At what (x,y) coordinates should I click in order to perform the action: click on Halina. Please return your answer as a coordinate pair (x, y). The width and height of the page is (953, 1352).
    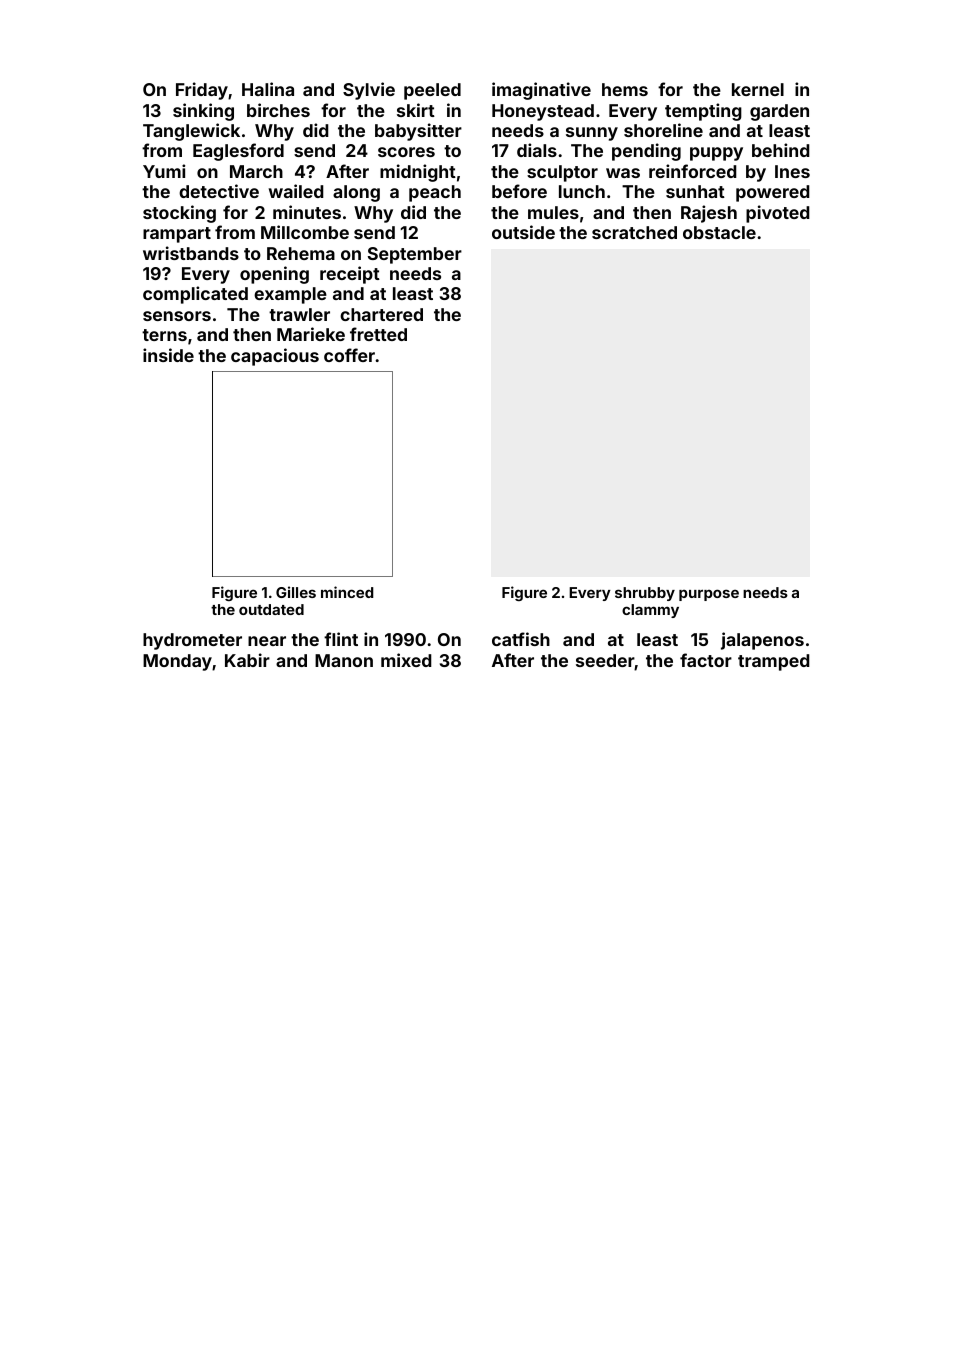
    Looking at the image, I should click on (268, 89).
